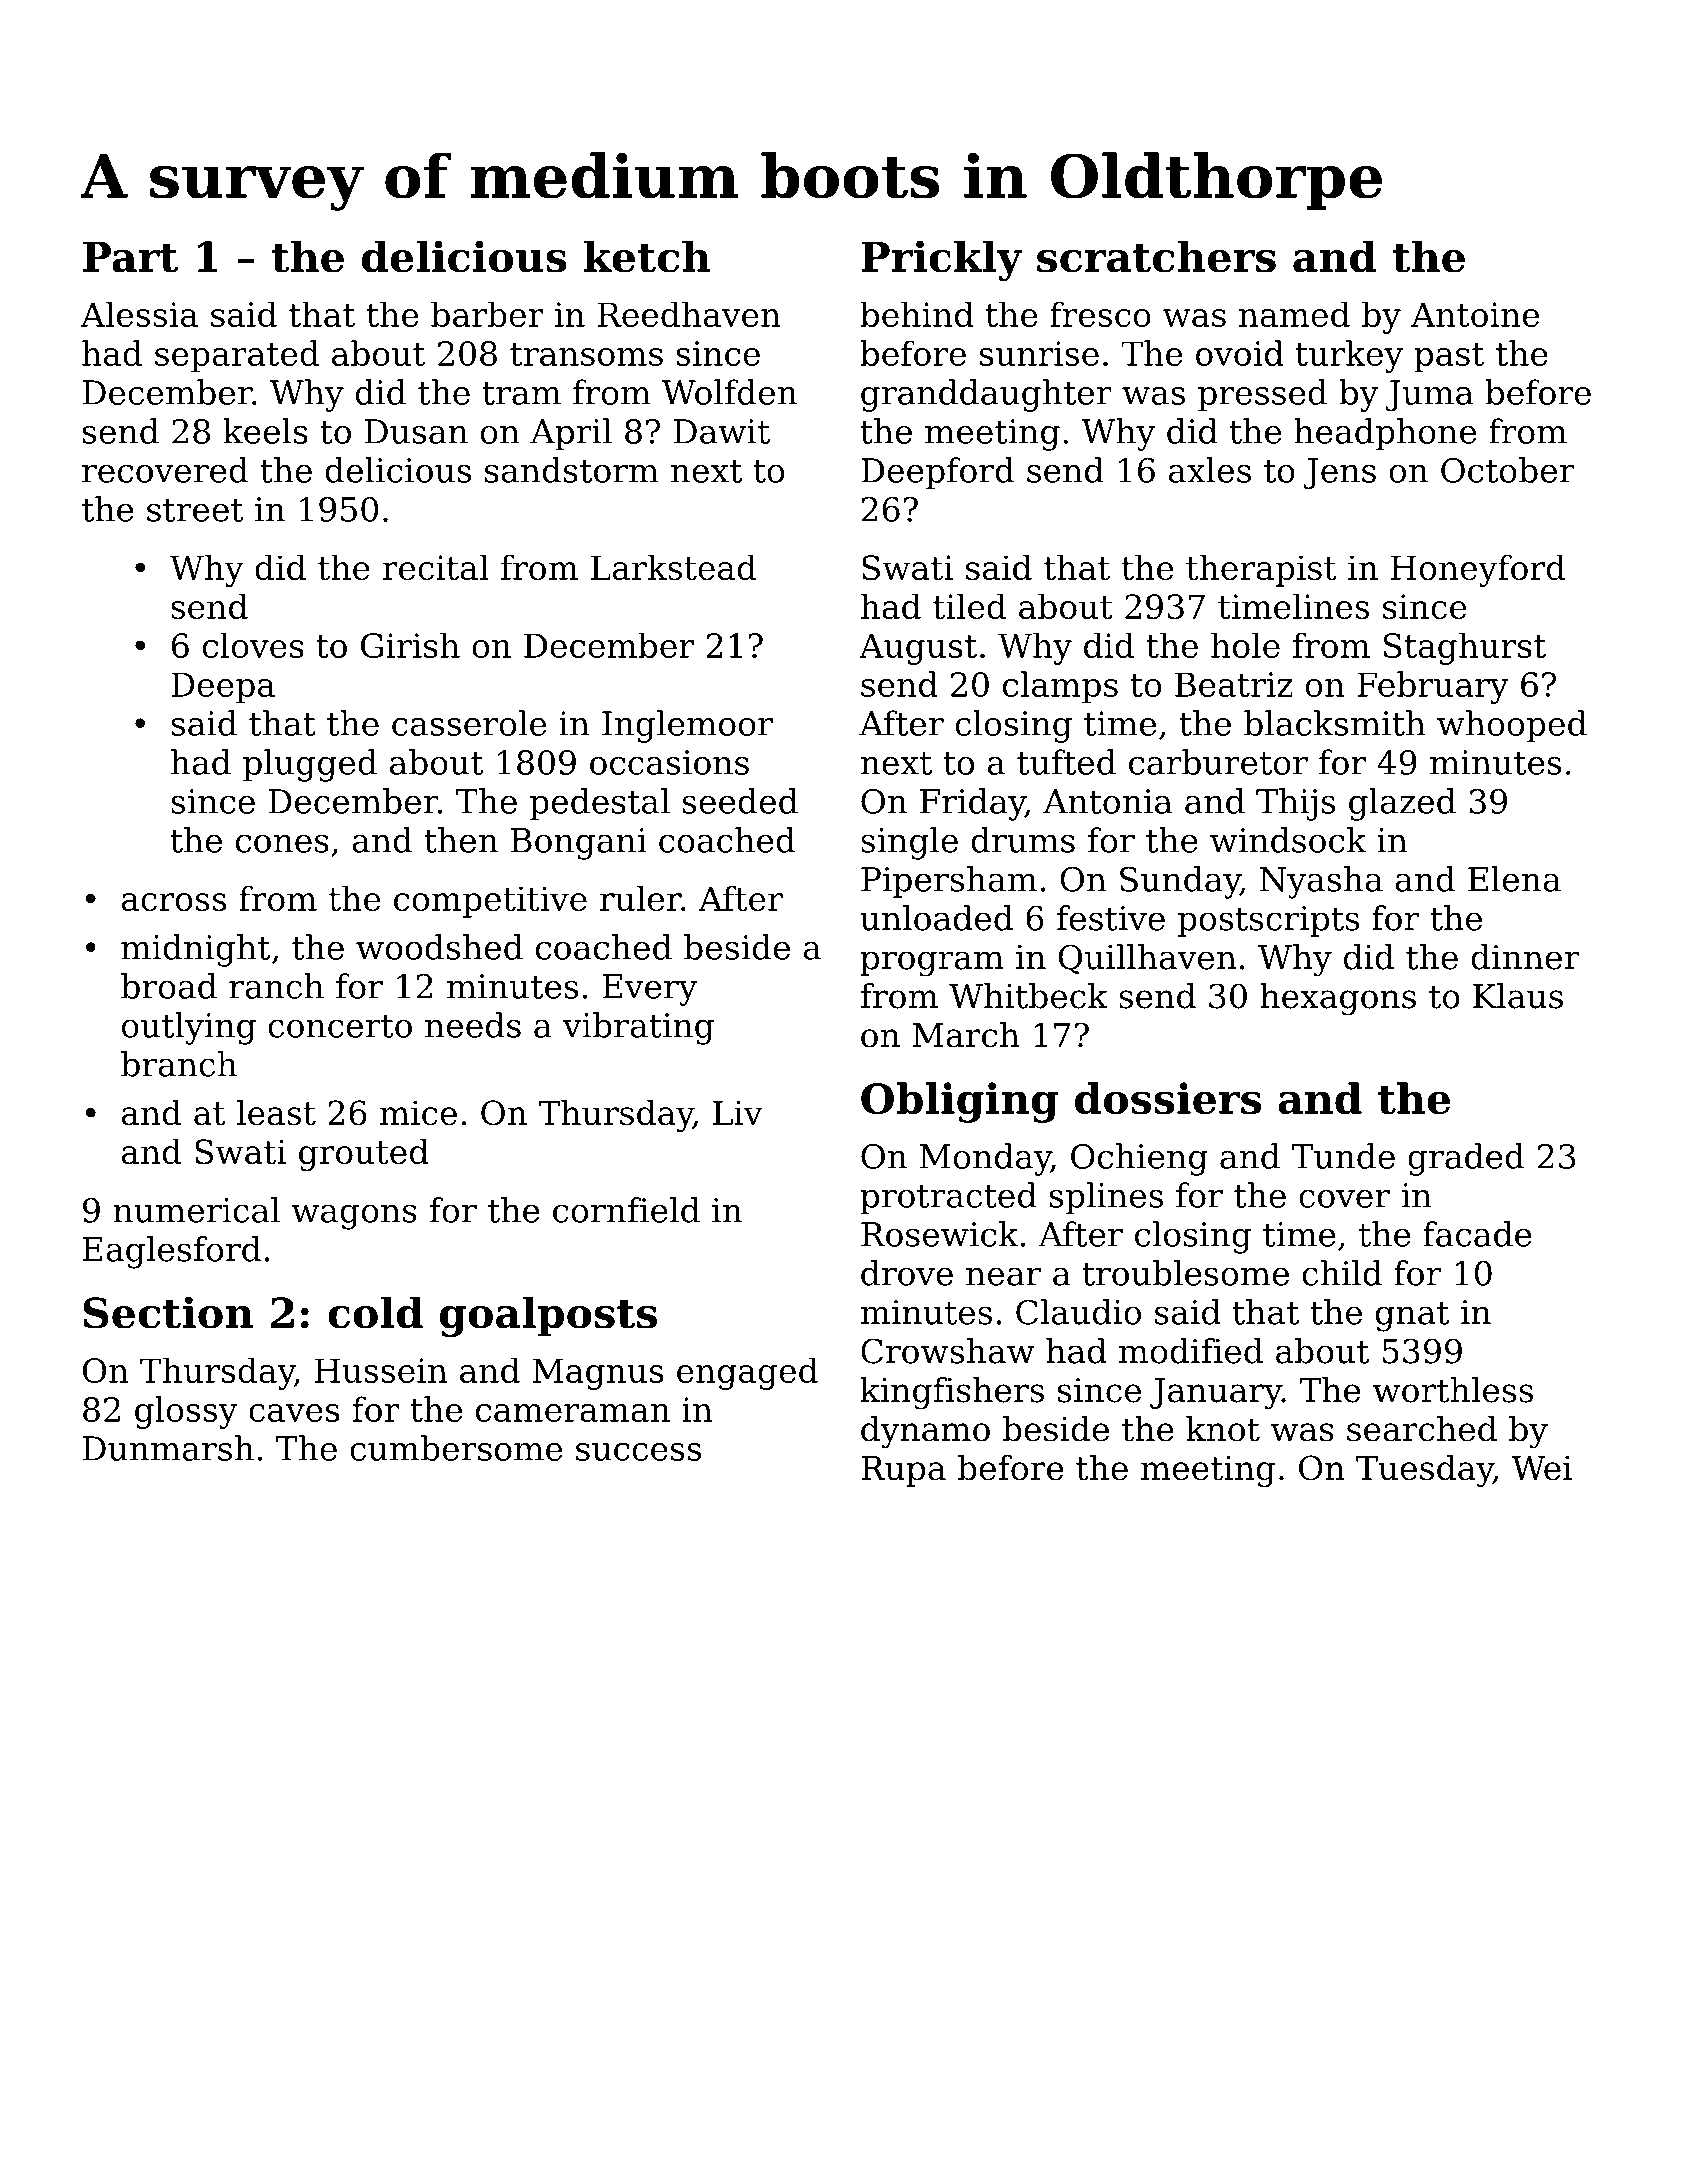  What do you see at coordinates (640, 898) in the screenshot?
I see `ruler` at bounding box center [640, 898].
